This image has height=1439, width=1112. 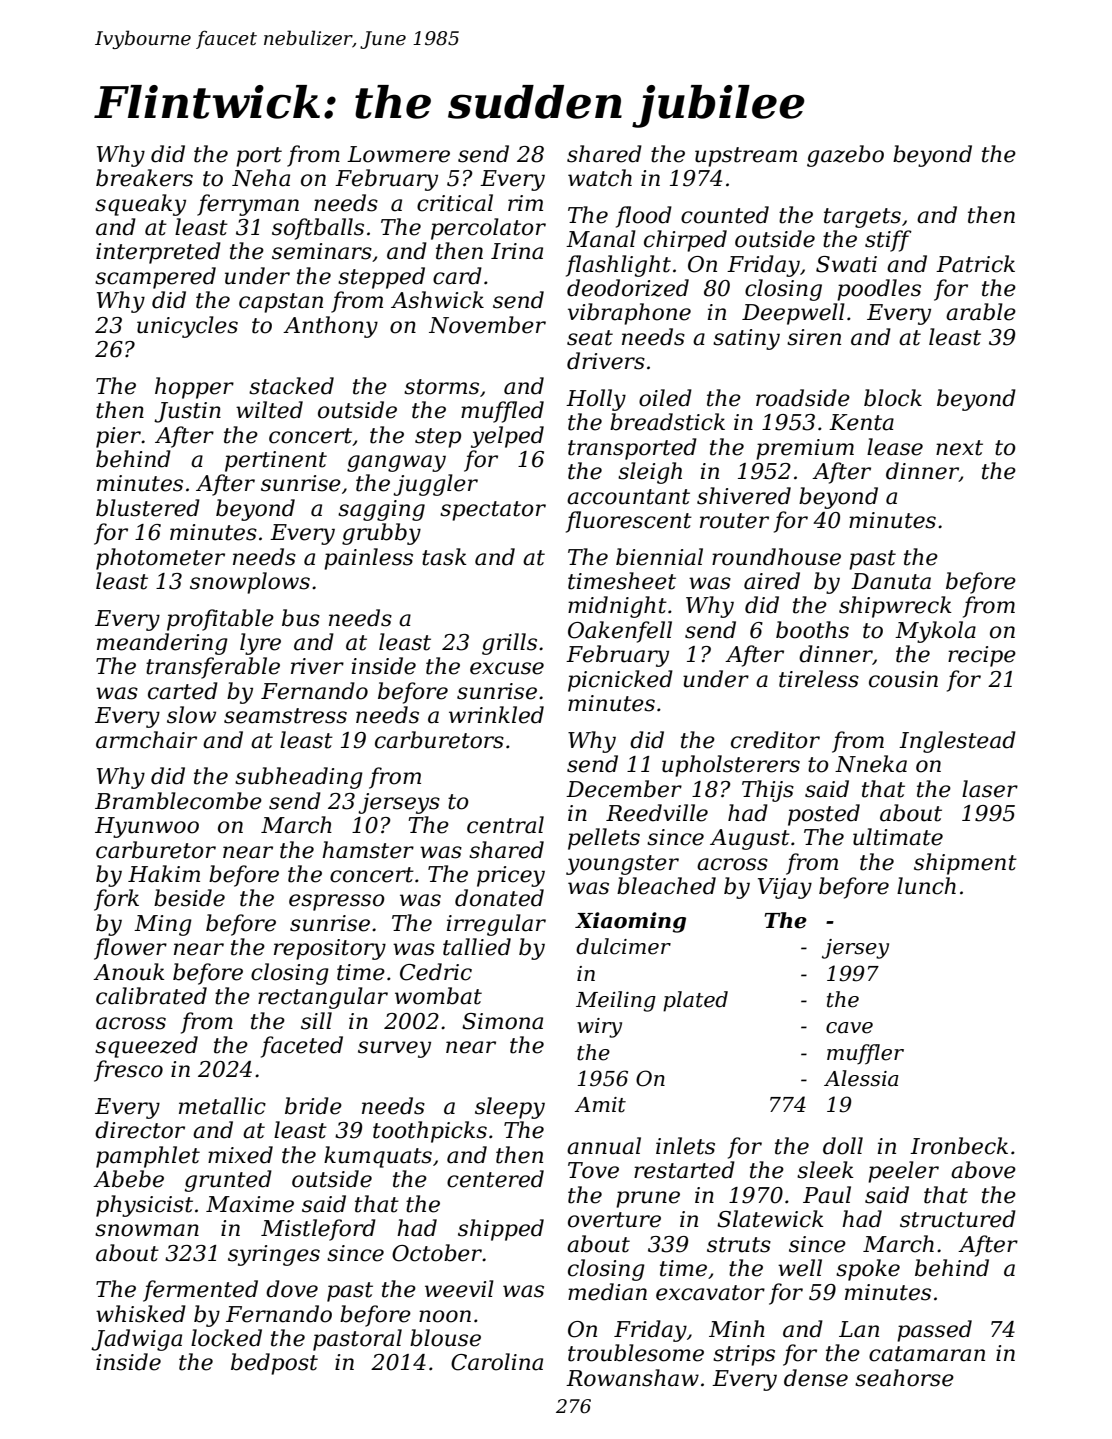 What do you see at coordinates (600, 1105) in the image?
I see `Amit` at bounding box center [600, 1105].
